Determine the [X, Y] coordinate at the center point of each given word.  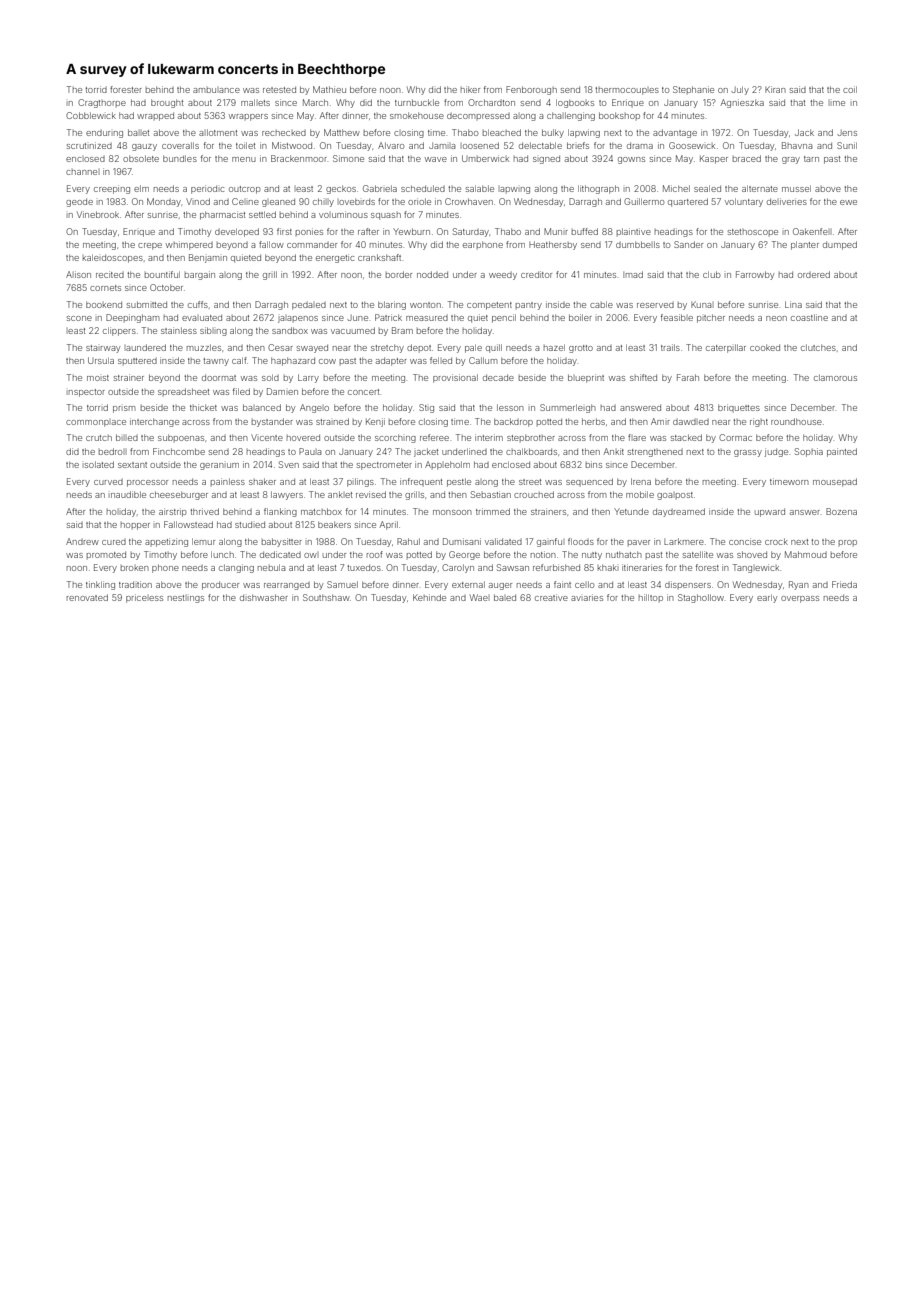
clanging [236, 568]
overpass [800, 599]
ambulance [216, 90]
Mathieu [329, 89]
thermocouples [627, 91]
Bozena [841, 511]
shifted [643, 377]
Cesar [280, 347]
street [530, 482]
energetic [335, 258]
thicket [203, 407]
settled [262, 214]
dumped [840, 245]
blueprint [586, 378]
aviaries [587, 597]
